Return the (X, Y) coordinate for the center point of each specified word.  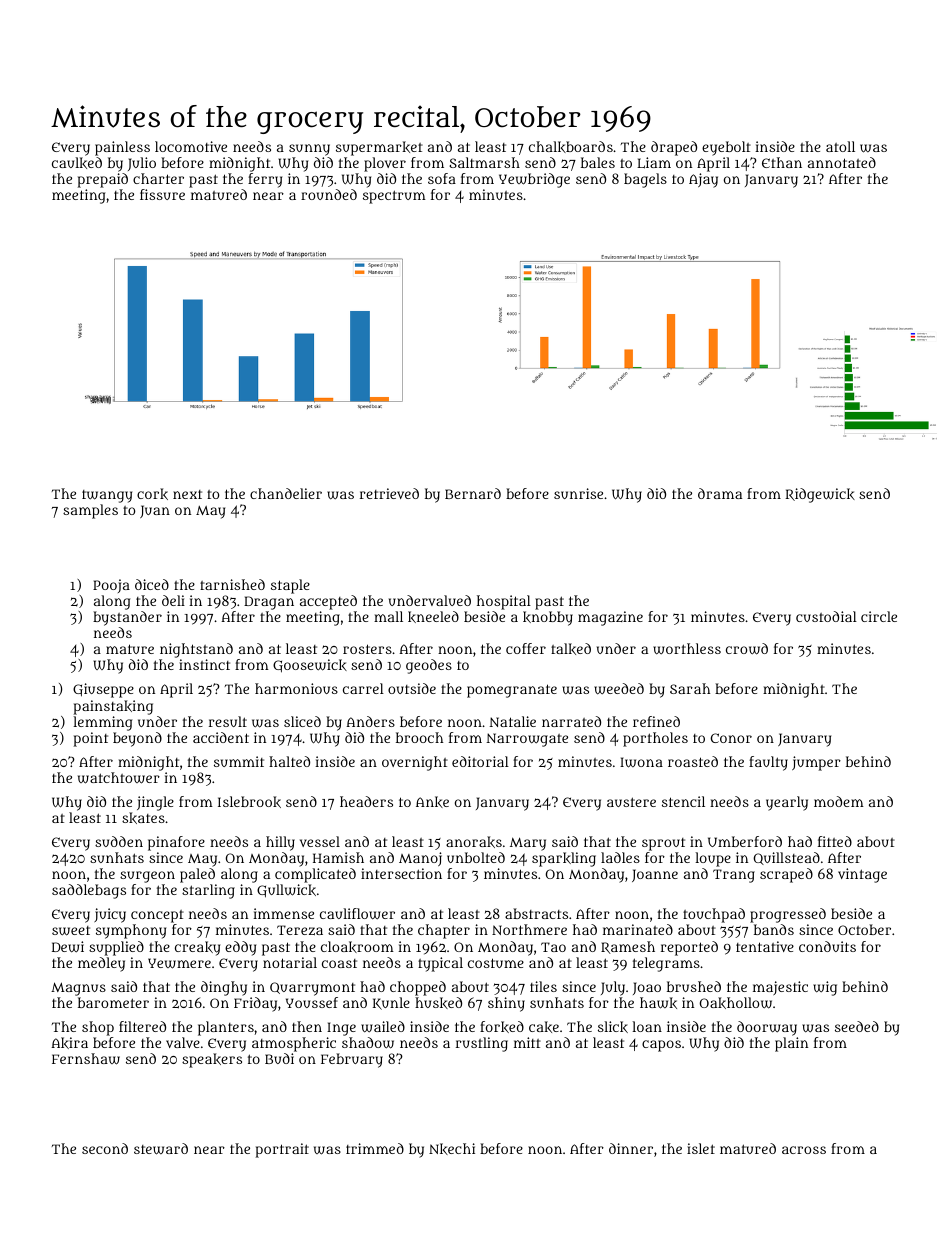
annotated (842, 162)
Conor (731, 738)
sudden (119, 841)
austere (631, 802)
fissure (162, 194)
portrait (282, 1150)
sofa (442, 178)
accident (221, 737)
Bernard (473, 493)
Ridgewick (820, 495)
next (187, 494)
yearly (787, 803)
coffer (526, 648)
